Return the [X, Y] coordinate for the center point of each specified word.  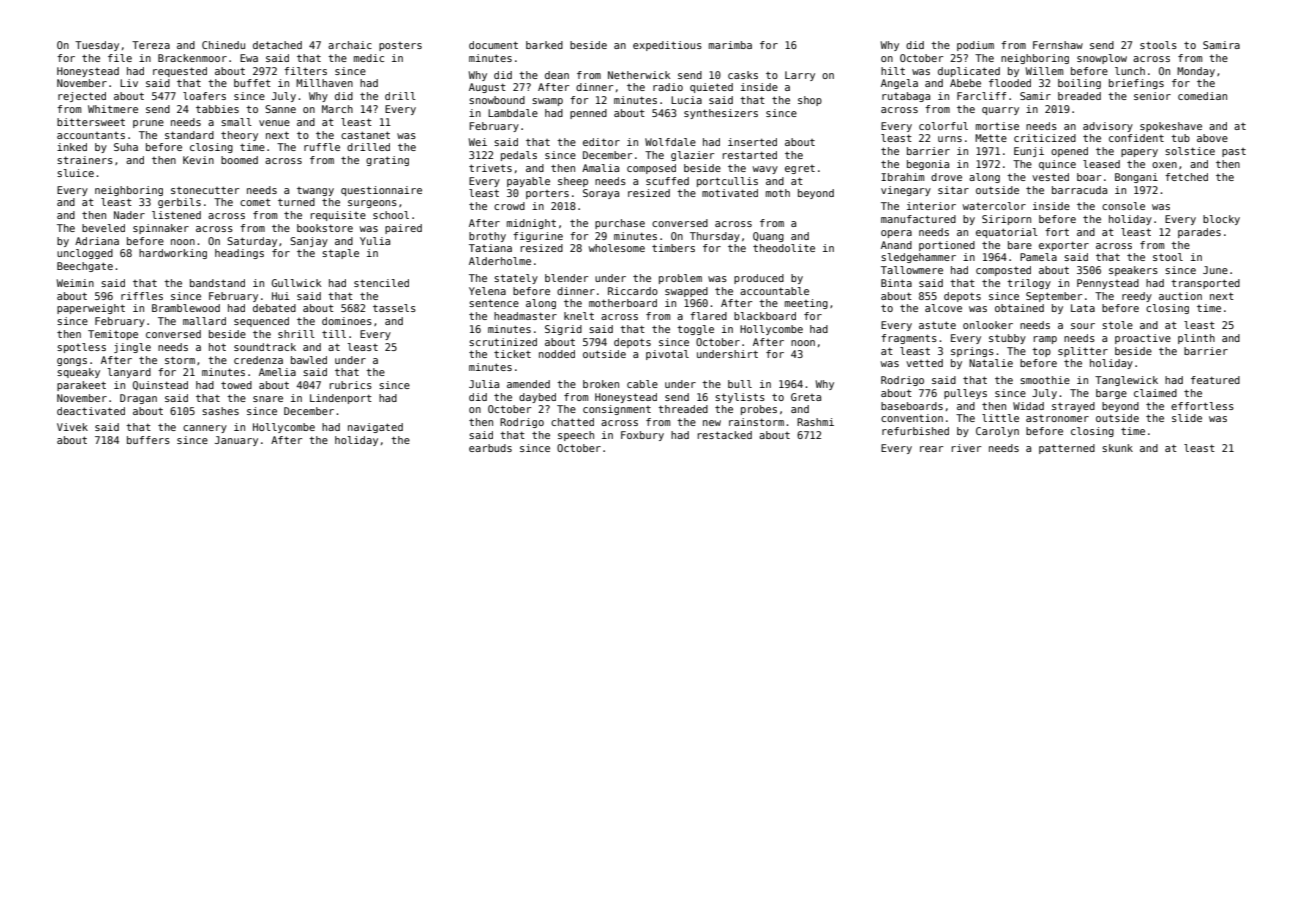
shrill [296, 334]
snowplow [1102, 59]
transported [1205, 284]
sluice [75, 173]
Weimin [75, 283]
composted [1003, 271]
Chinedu [223, 45]
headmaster [525, 316]
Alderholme [500, 261]
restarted [750, 155]
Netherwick [639, 75]
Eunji [1029, 152]
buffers [148, 440]
